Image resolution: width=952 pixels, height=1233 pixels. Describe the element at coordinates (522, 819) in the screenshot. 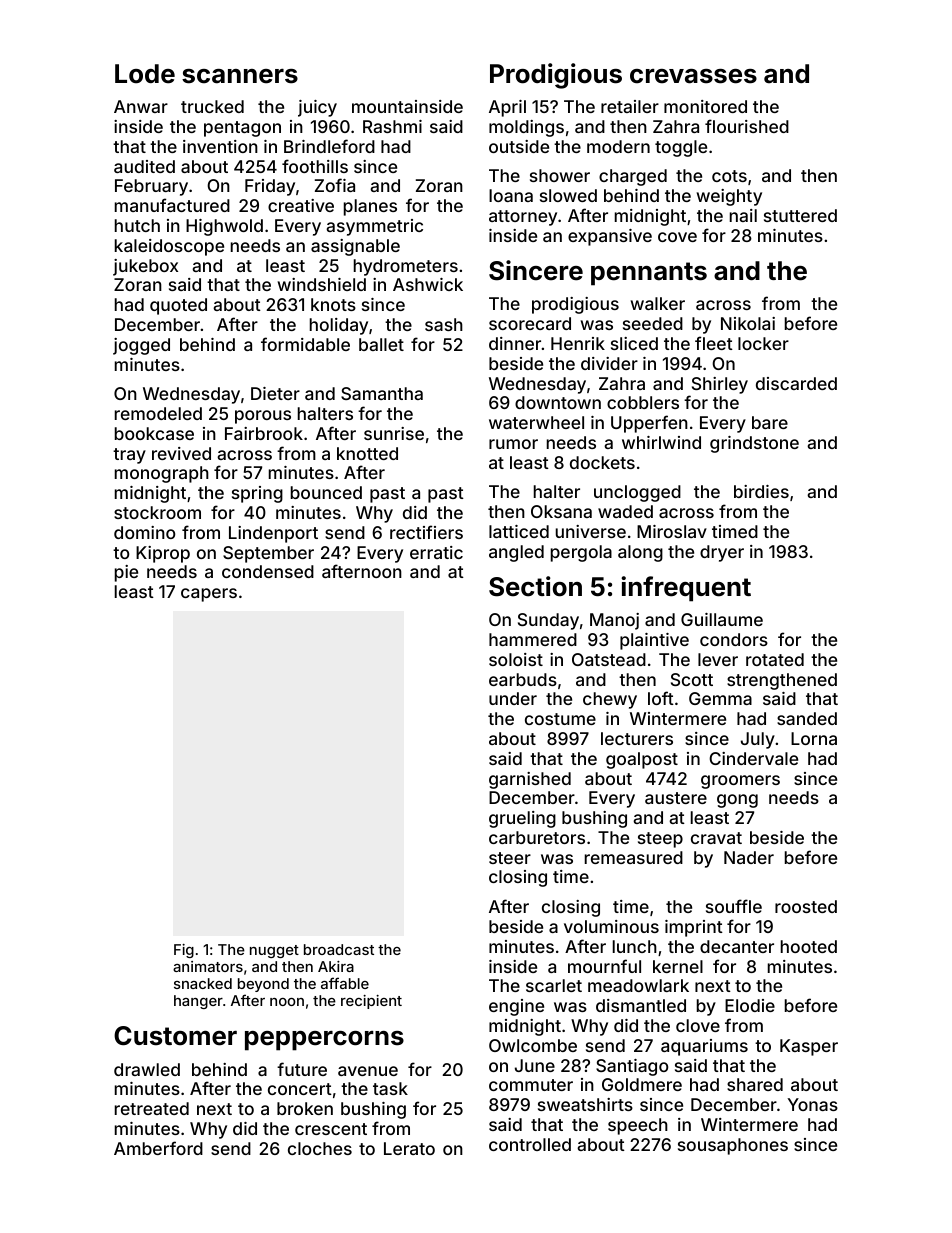

I see `grueling` at that location.
